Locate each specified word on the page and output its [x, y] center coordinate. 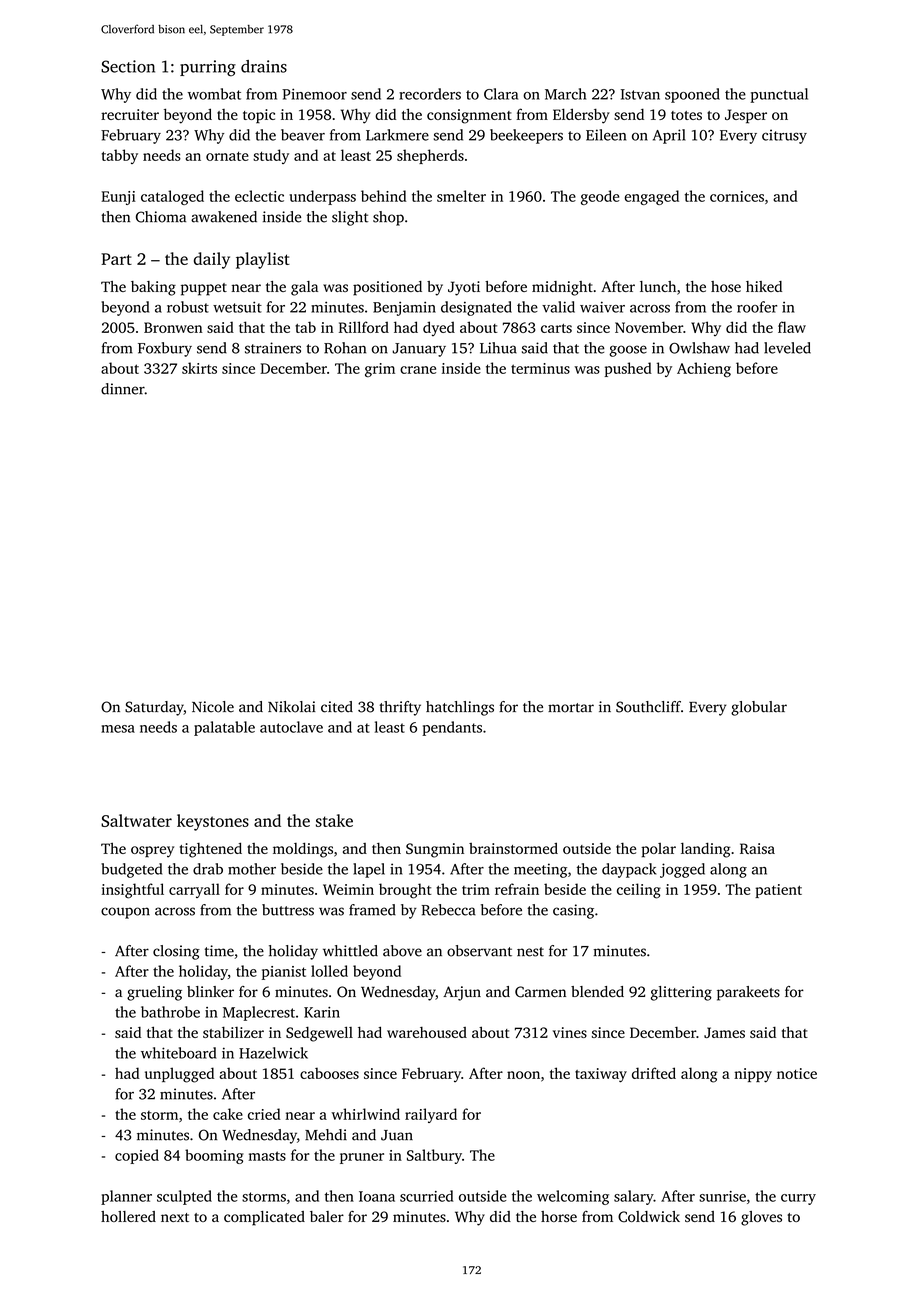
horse [559, 1216]
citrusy [784, 136]
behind [383, 196]
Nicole [213, 707]
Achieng [704, 369]
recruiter [130, 114]
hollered [128, 1216]
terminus [540, 368]
